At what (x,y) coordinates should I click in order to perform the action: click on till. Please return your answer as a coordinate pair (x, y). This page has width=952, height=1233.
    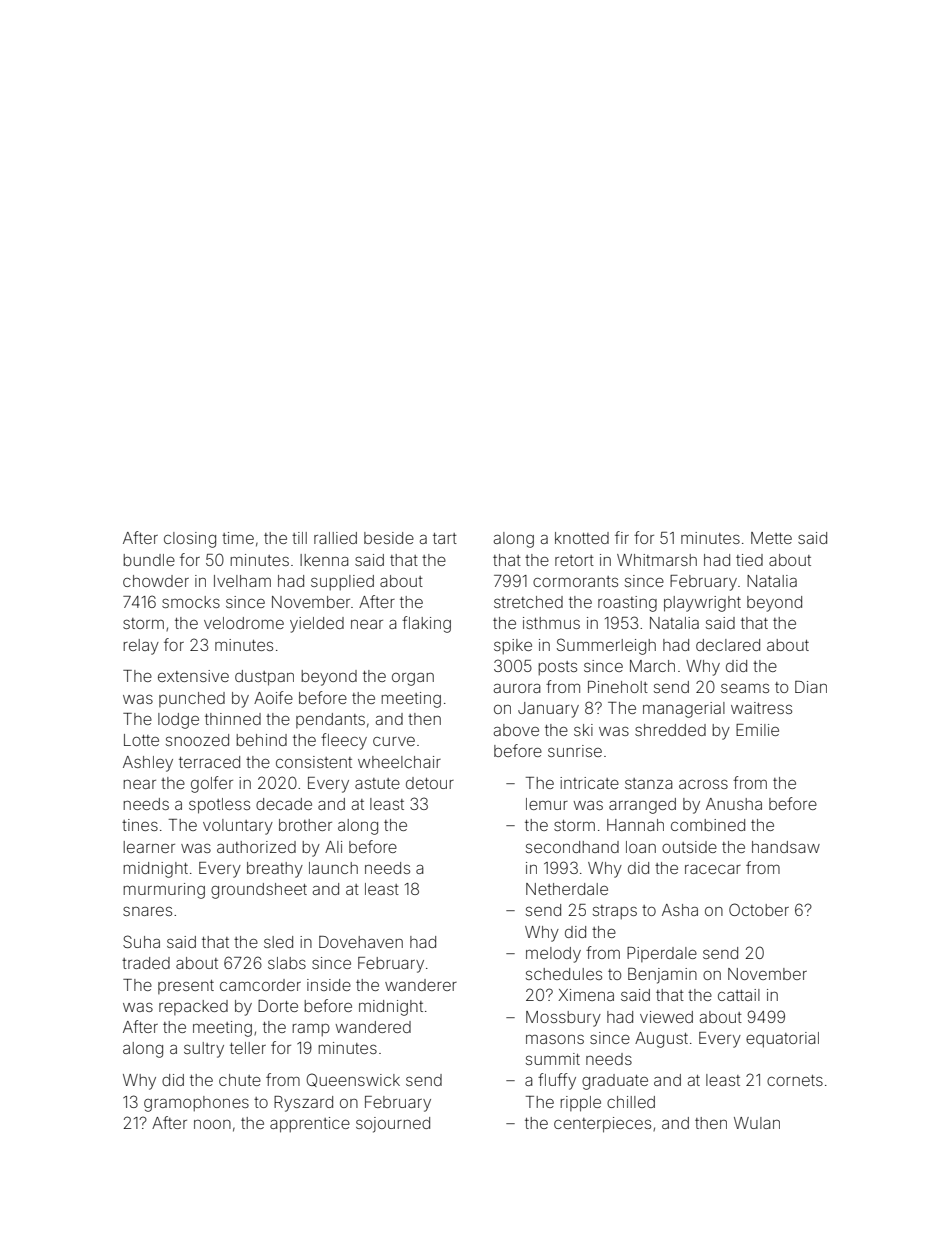
    Looking at the image, I should click on (299, 538).
